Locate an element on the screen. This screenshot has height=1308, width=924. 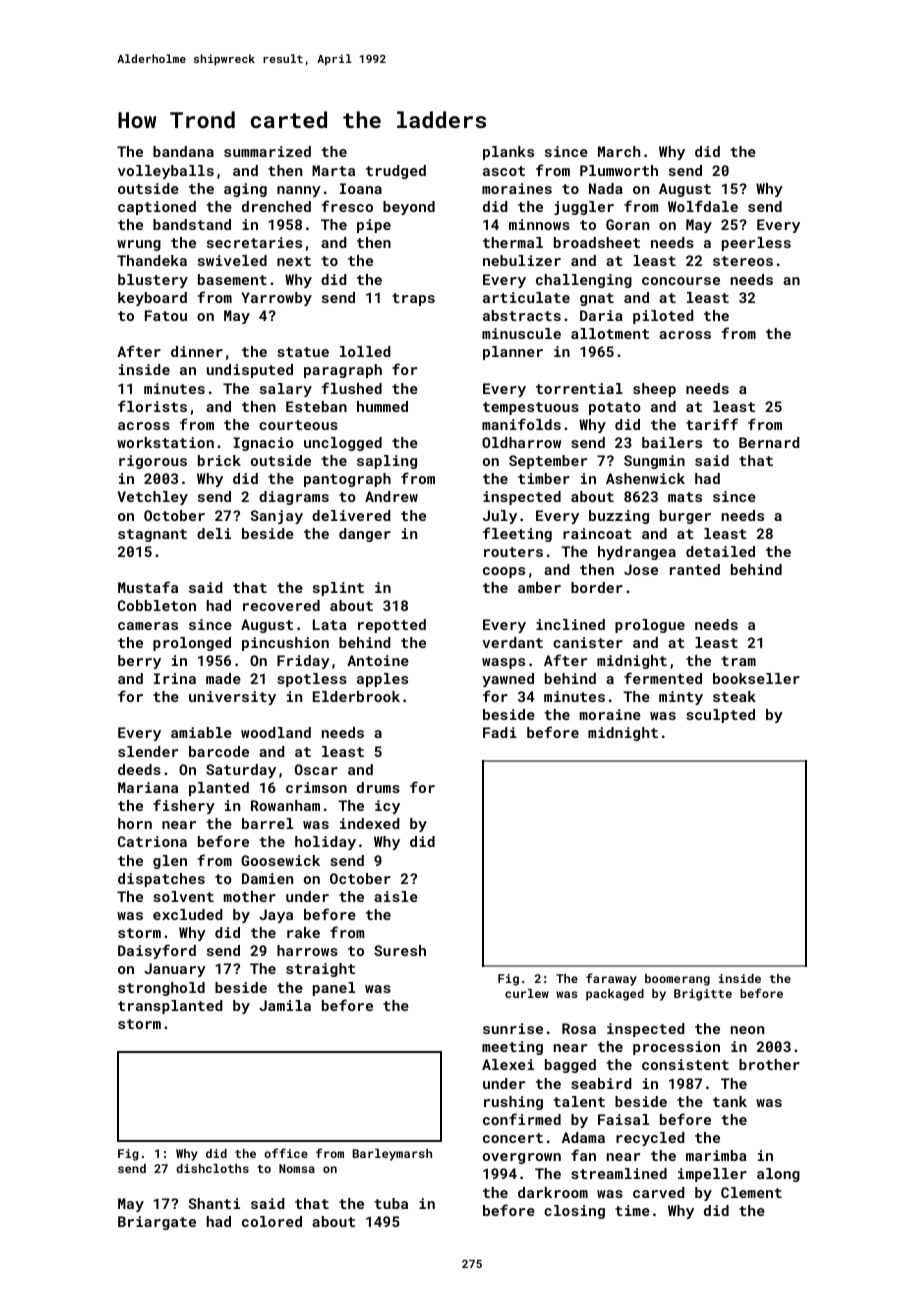
apples is located at coordinates (382, 680).
